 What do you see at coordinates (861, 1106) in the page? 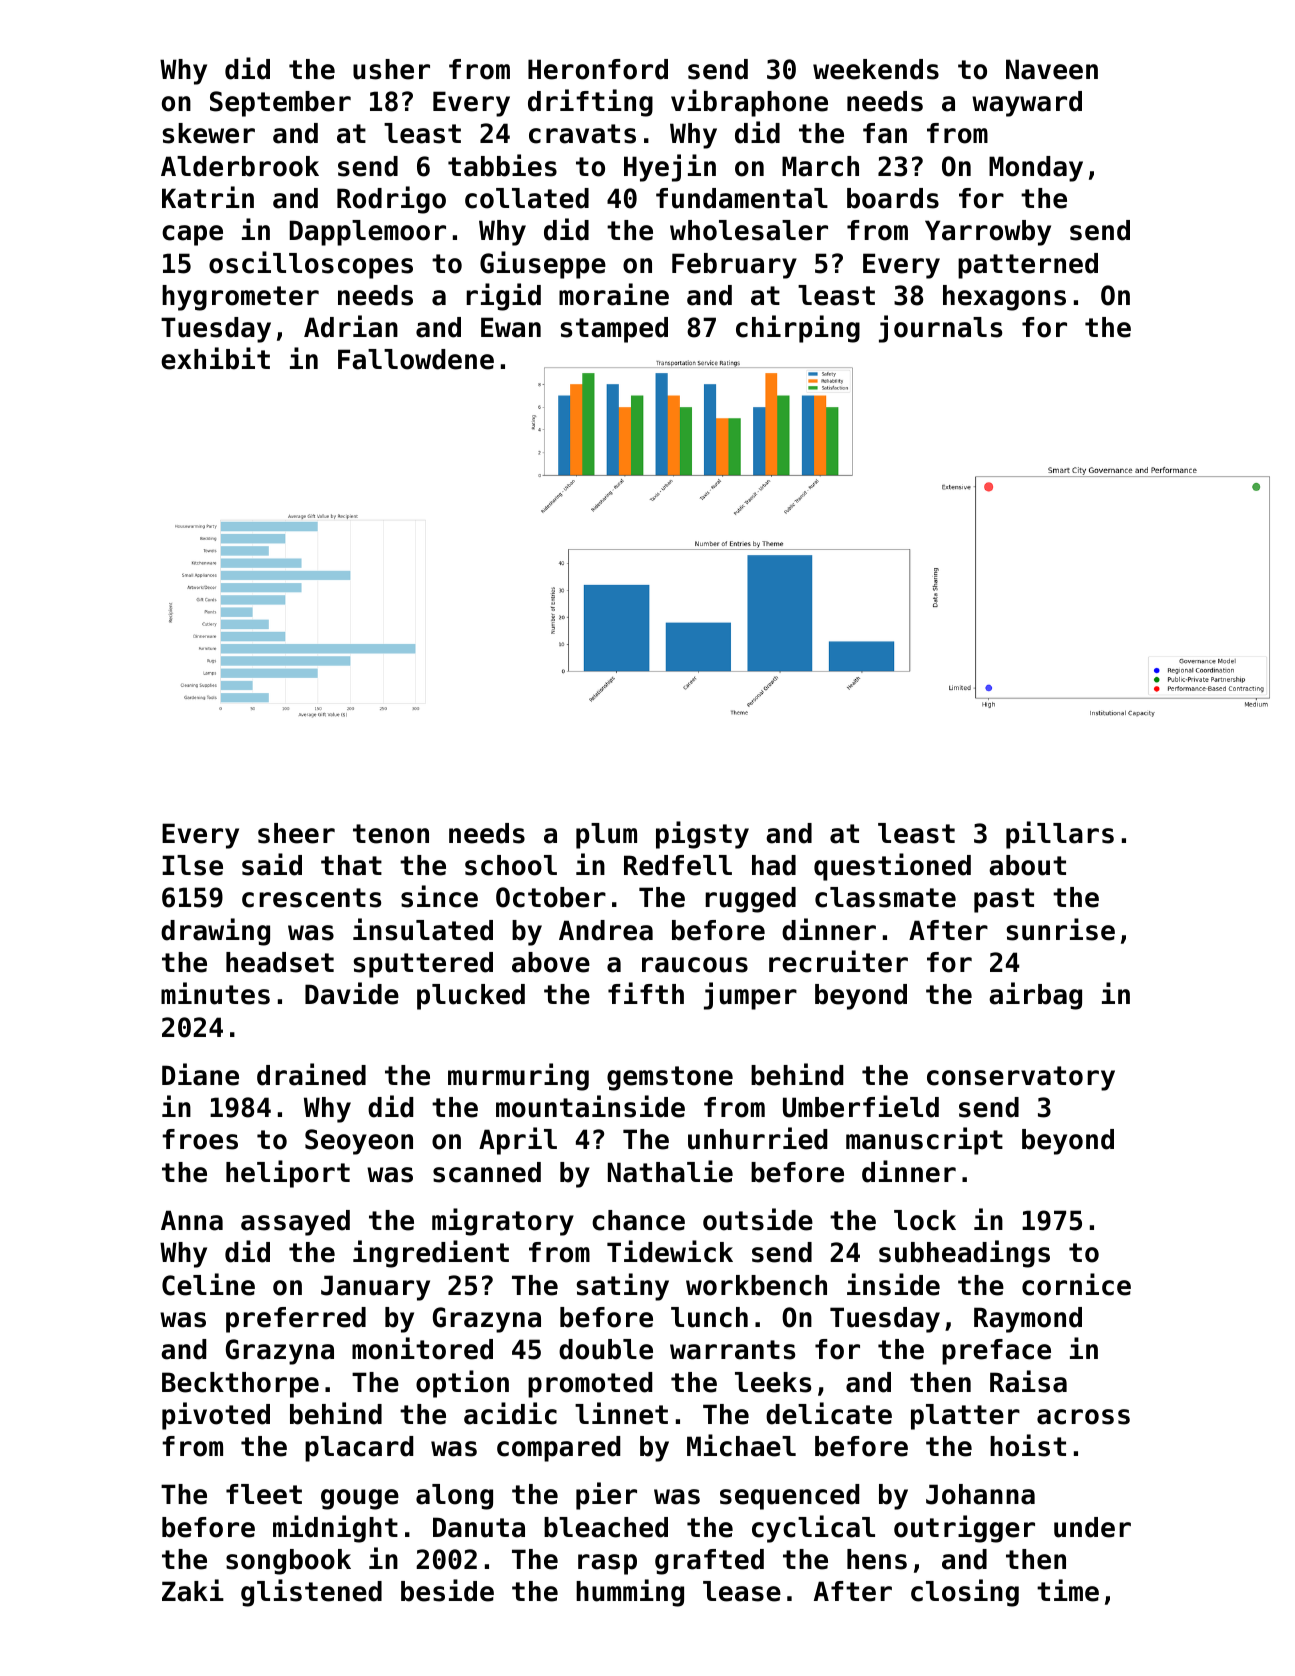
I see `Umberfield` at bounding box center [861, 1106].
